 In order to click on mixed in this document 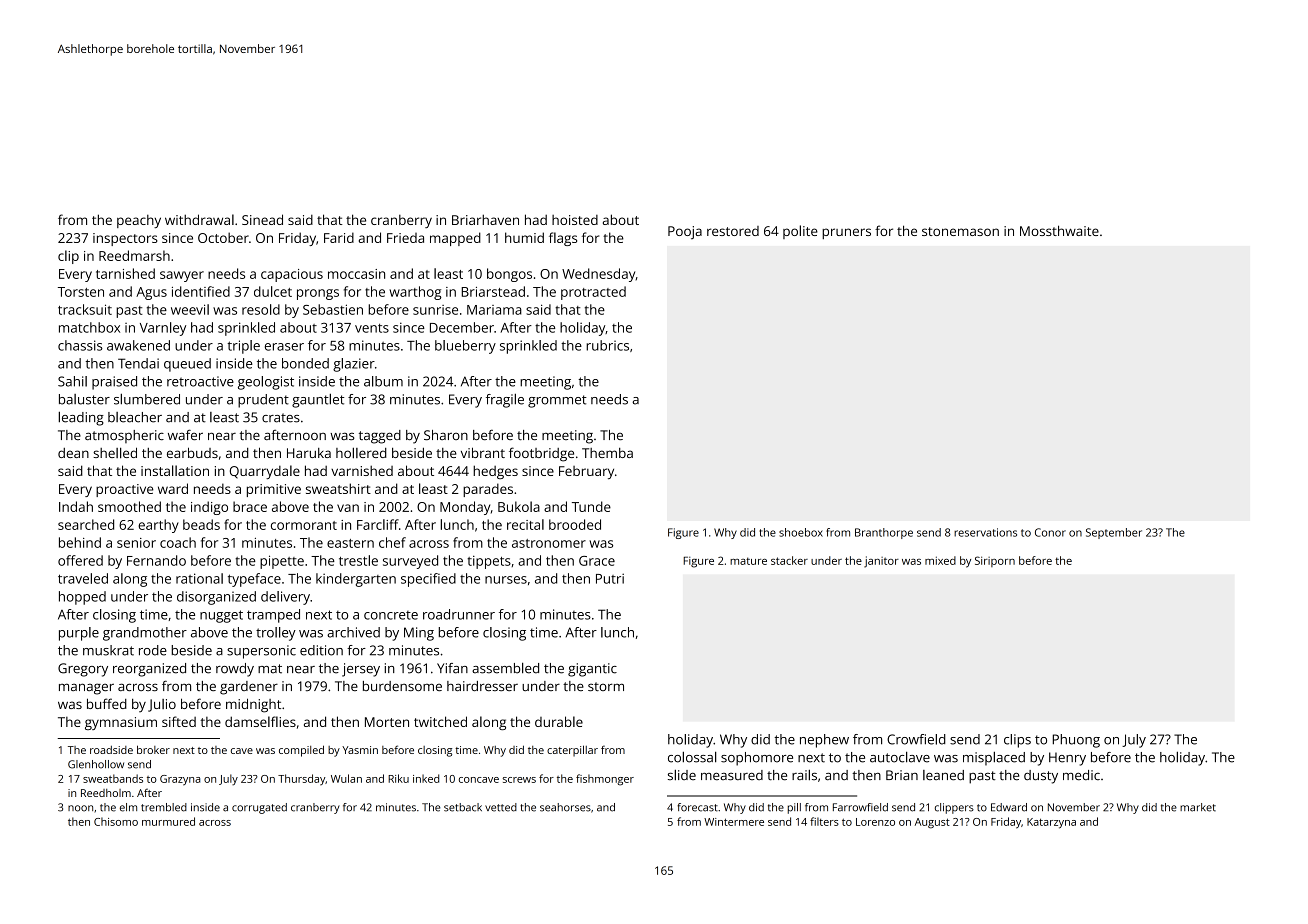, I will do `click(940, 560)`.
